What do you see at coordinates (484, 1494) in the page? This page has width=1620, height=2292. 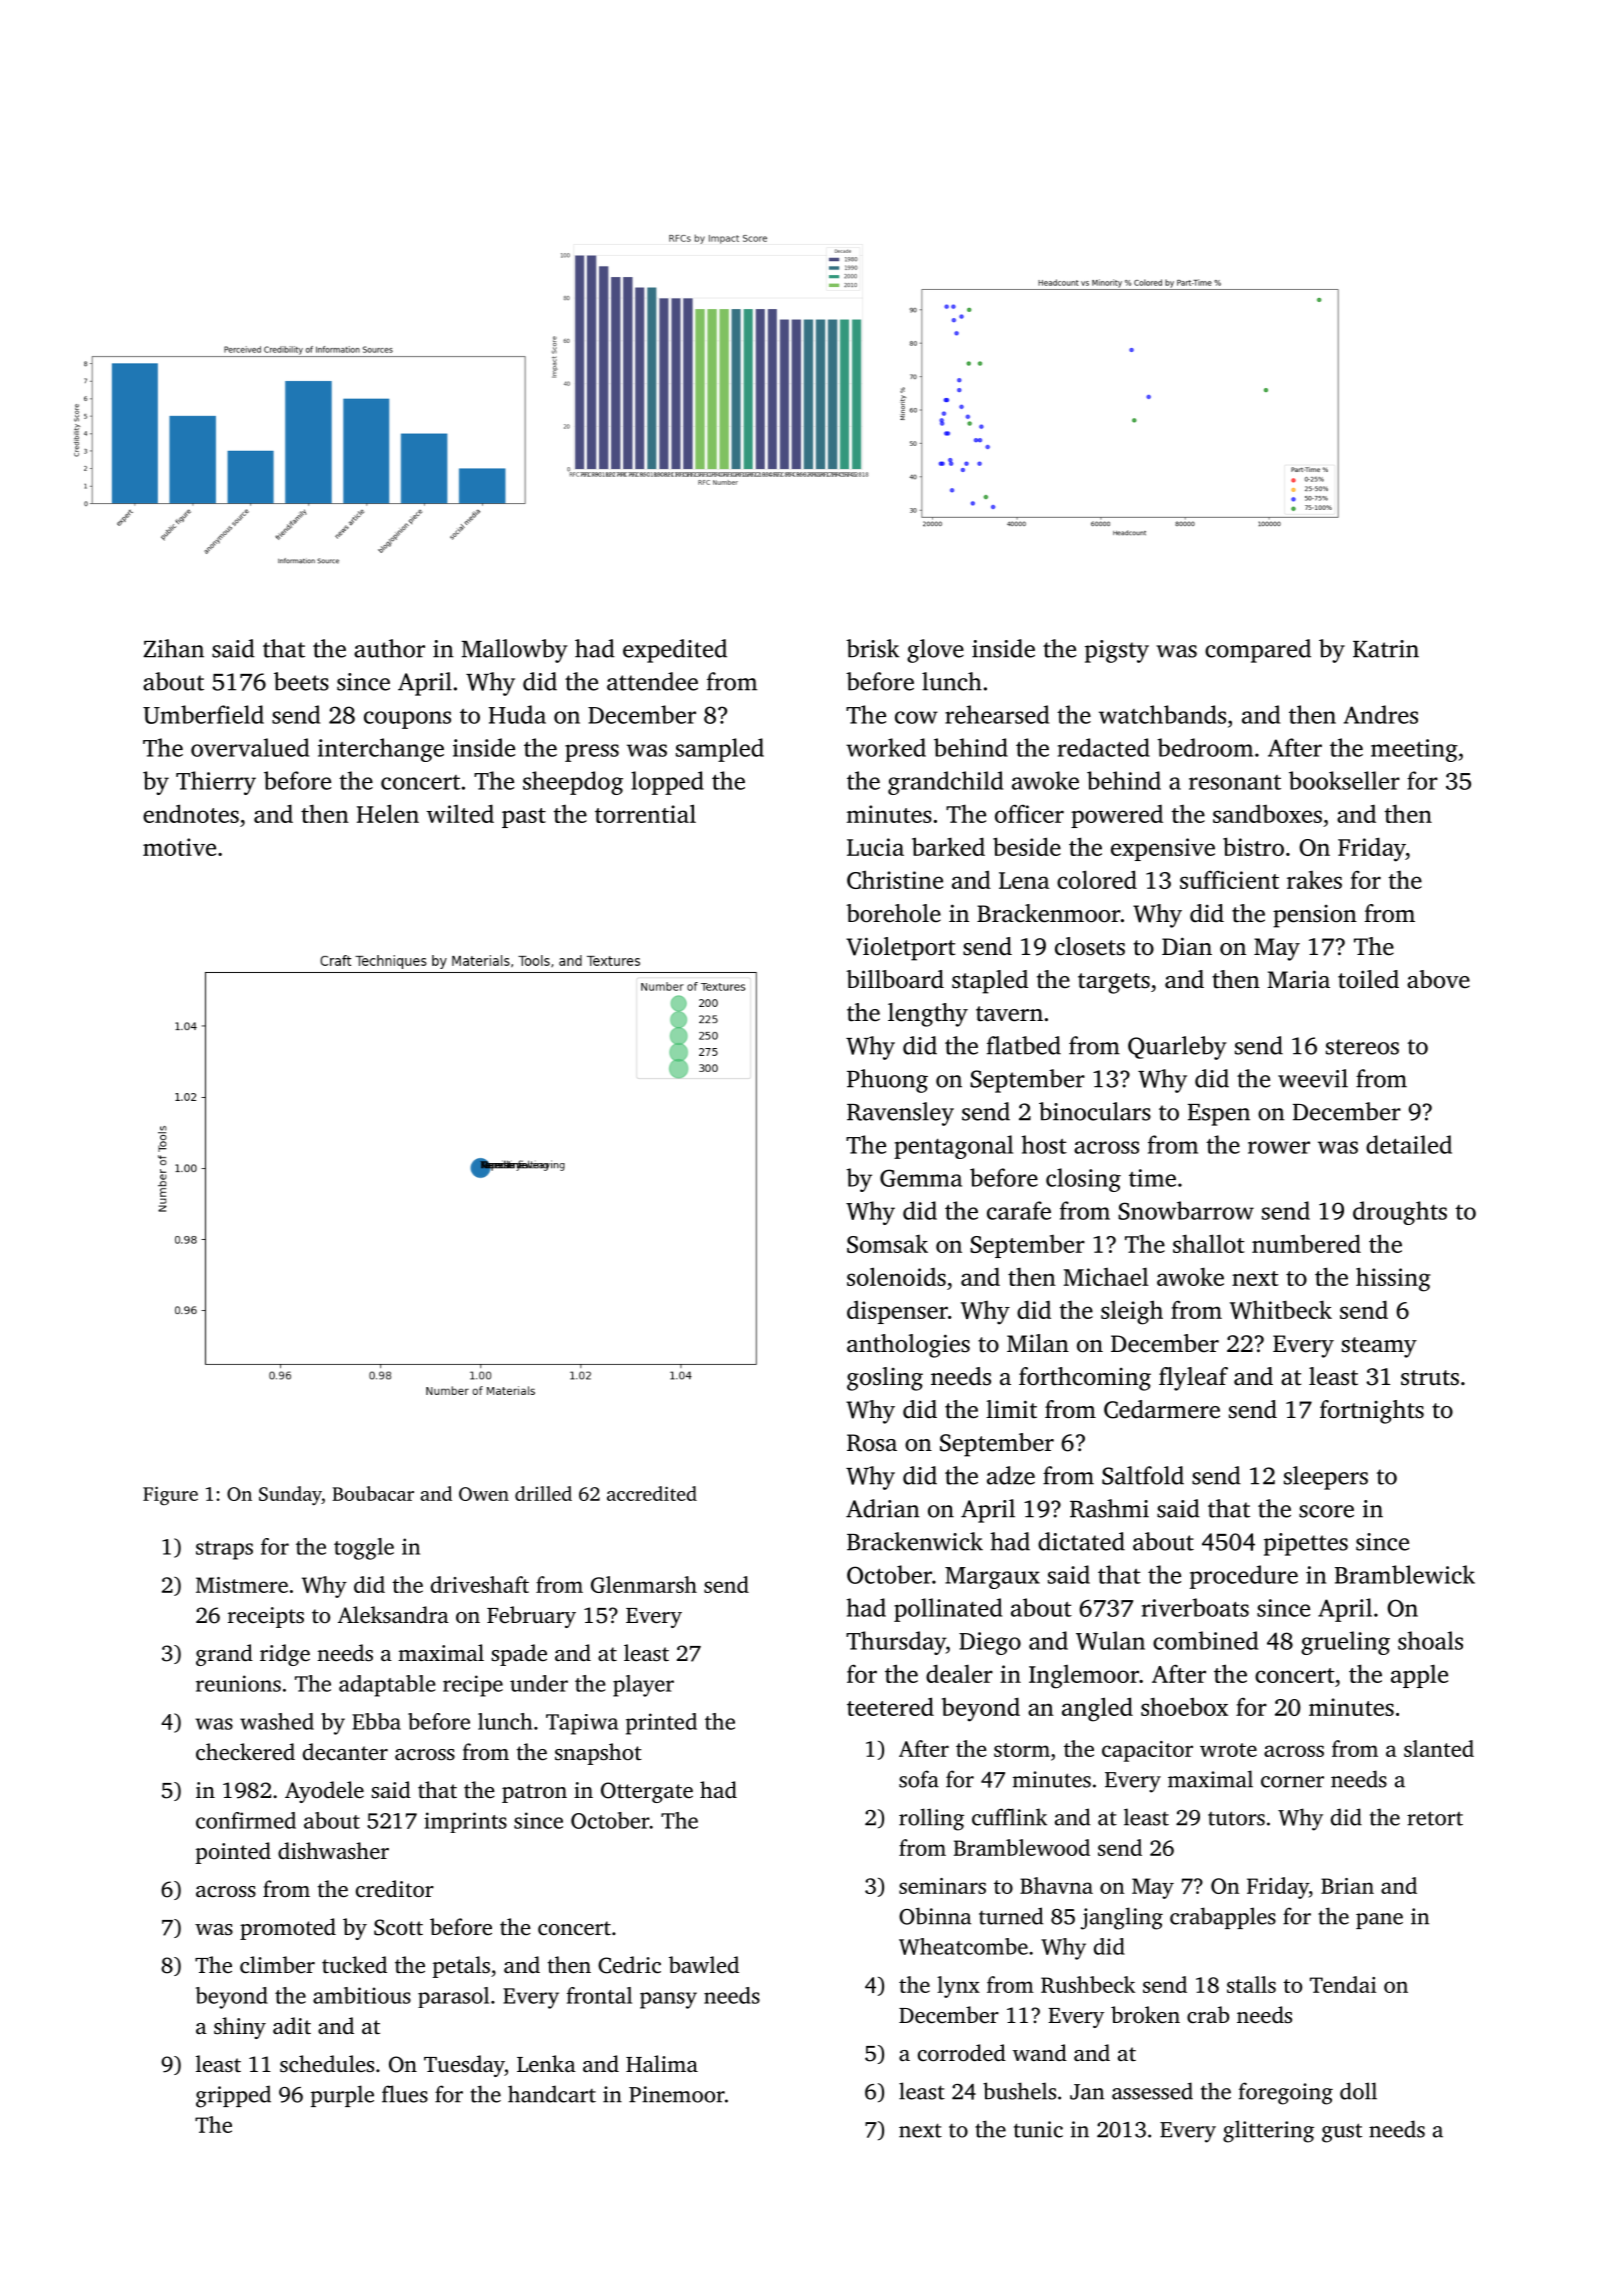 I see `Owen` at bounding box center [484, 1494].
